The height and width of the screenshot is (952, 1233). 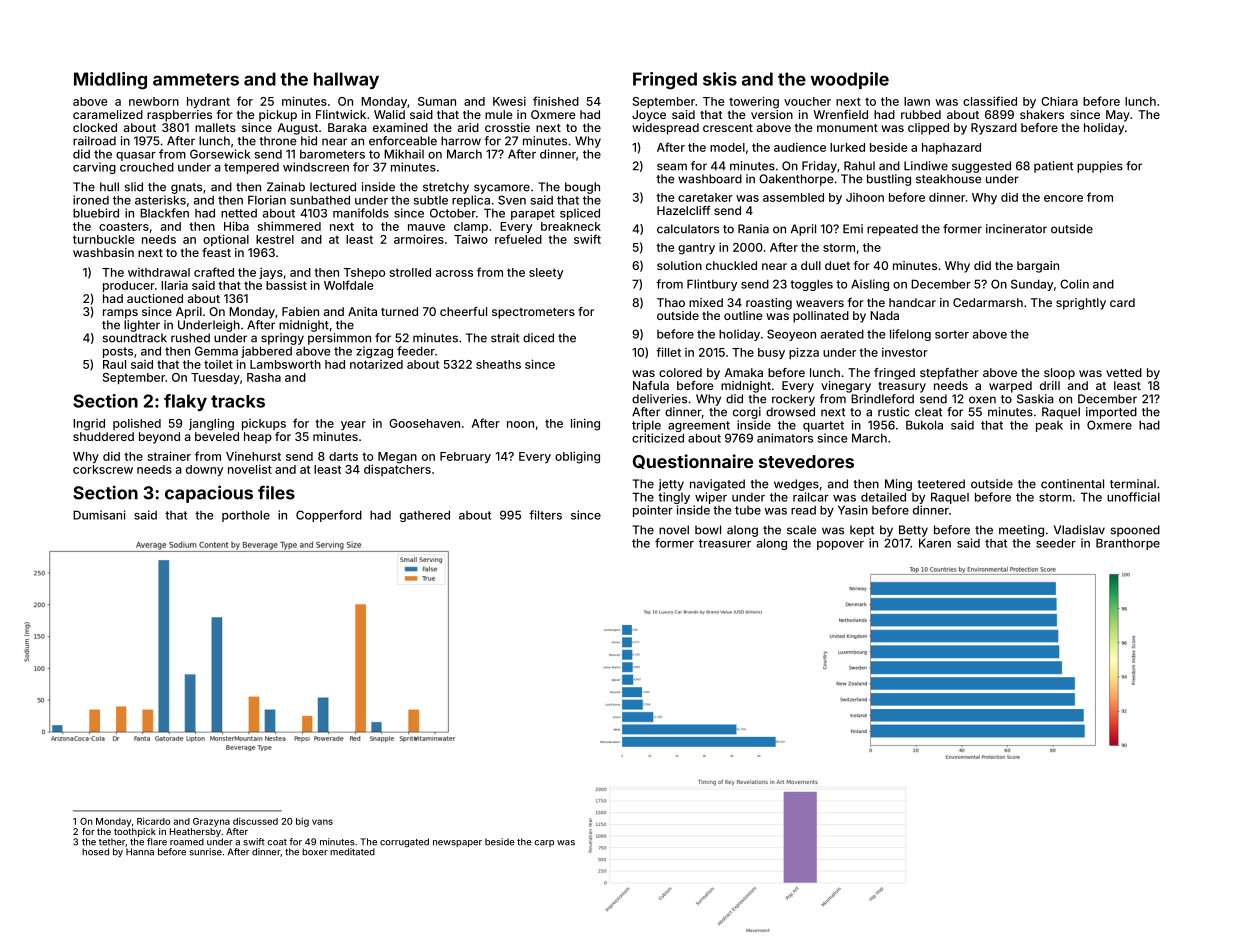 I want to click on Karen, so click(x=935, y=543).
